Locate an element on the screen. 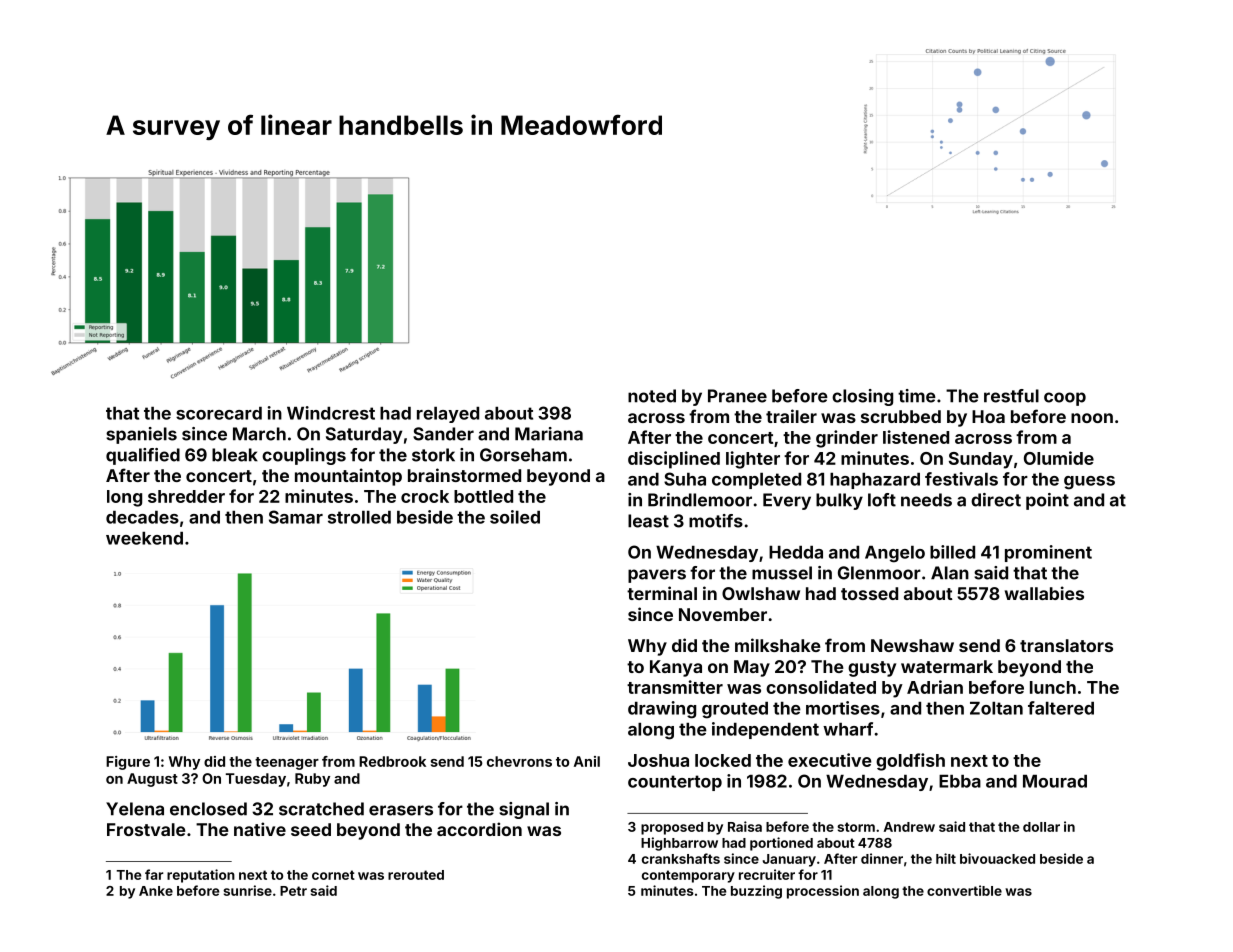 The width and height of the screenshot is (1233, 952). Petr is located at coordinates (293, 891).
